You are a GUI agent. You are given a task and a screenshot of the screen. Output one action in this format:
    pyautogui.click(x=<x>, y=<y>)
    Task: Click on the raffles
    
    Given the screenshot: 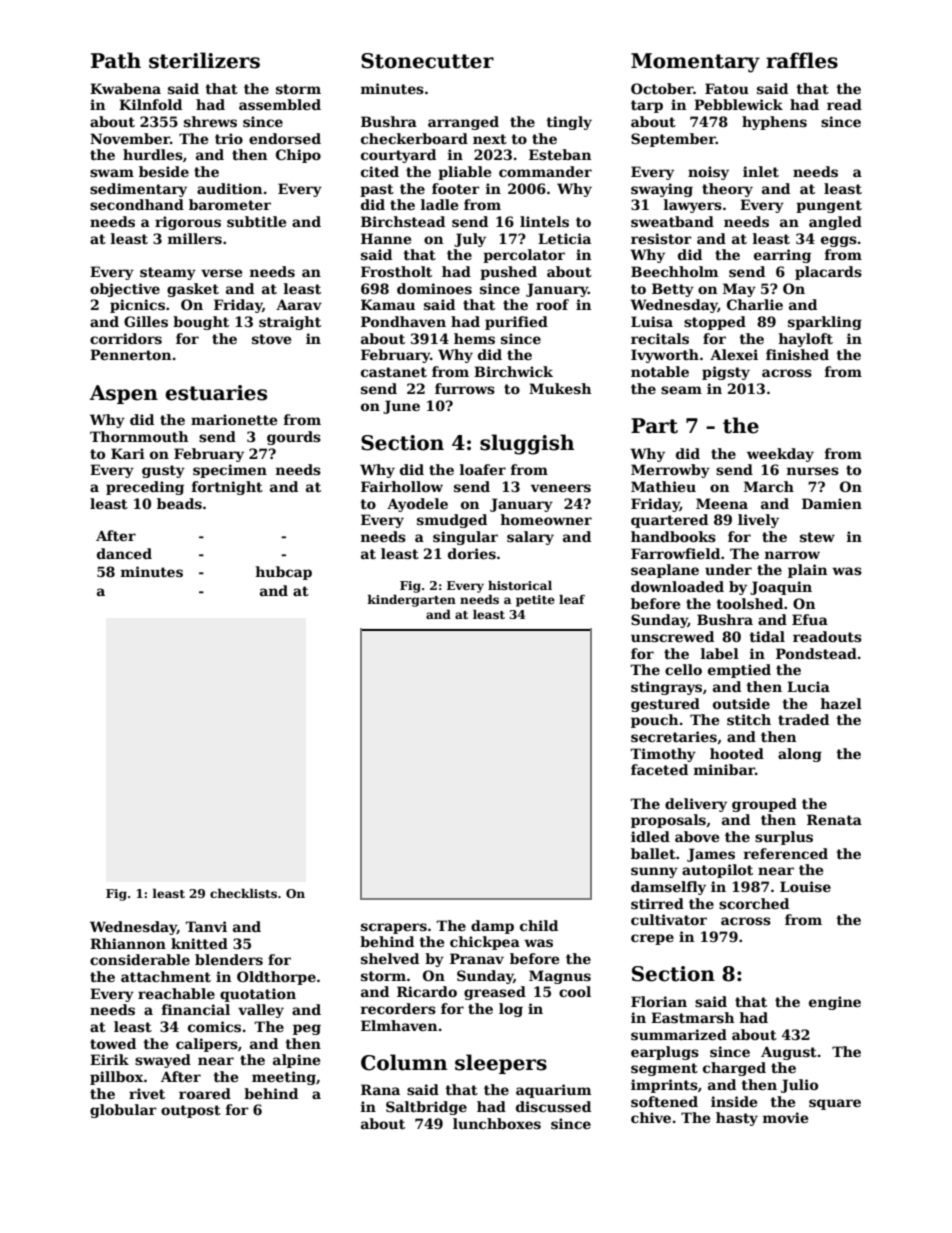 What is the action you would take?
    pyautogui.click(x=802, y=60)
